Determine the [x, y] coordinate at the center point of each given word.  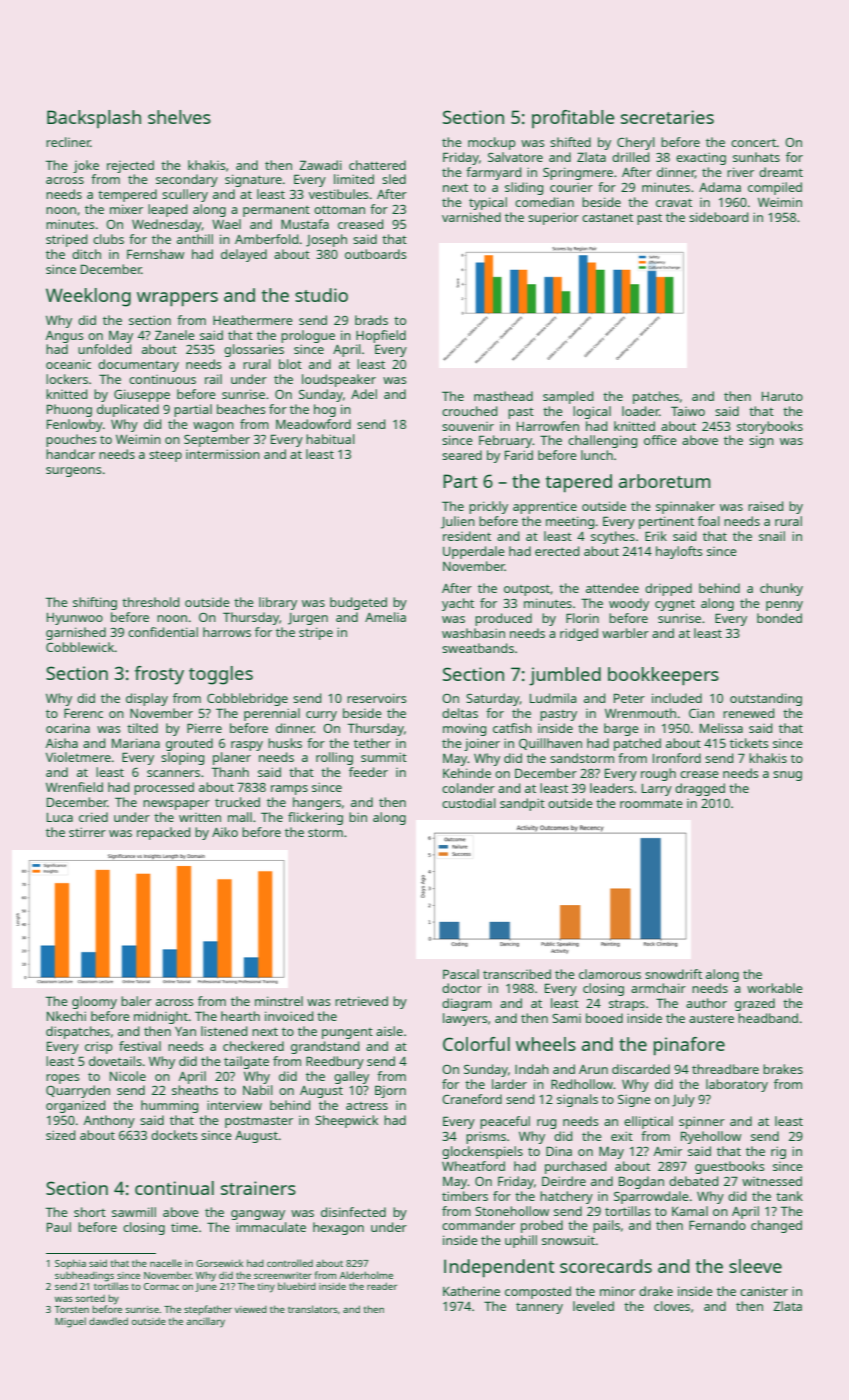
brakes [783, 1069]
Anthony [109, 1121]
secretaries [667, 117]
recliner [68, 142]
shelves [179, 117]
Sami [566, 1018]
